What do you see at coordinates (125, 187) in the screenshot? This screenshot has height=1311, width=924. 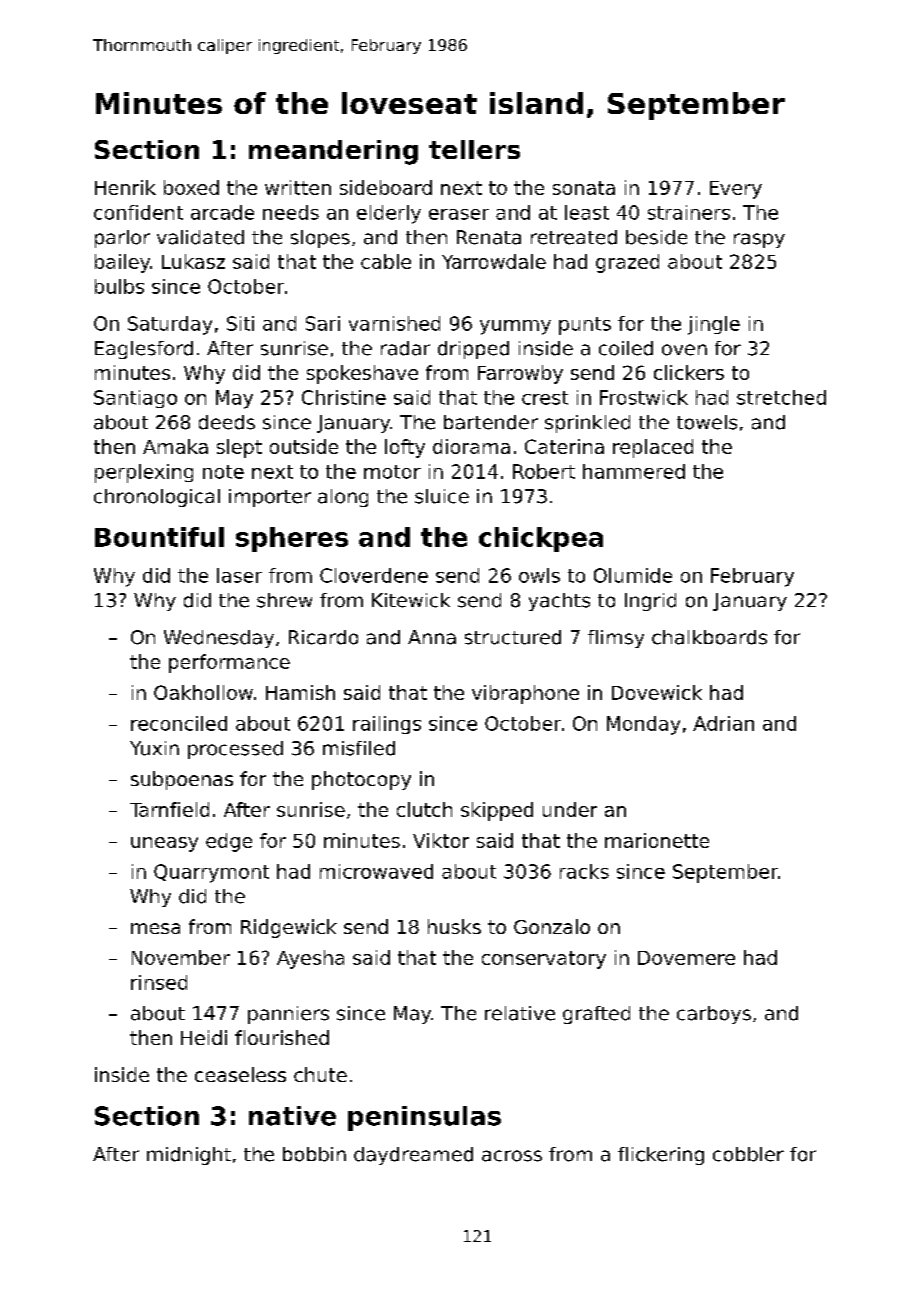 I see `Henrik` at bounding box center [125, 187].
